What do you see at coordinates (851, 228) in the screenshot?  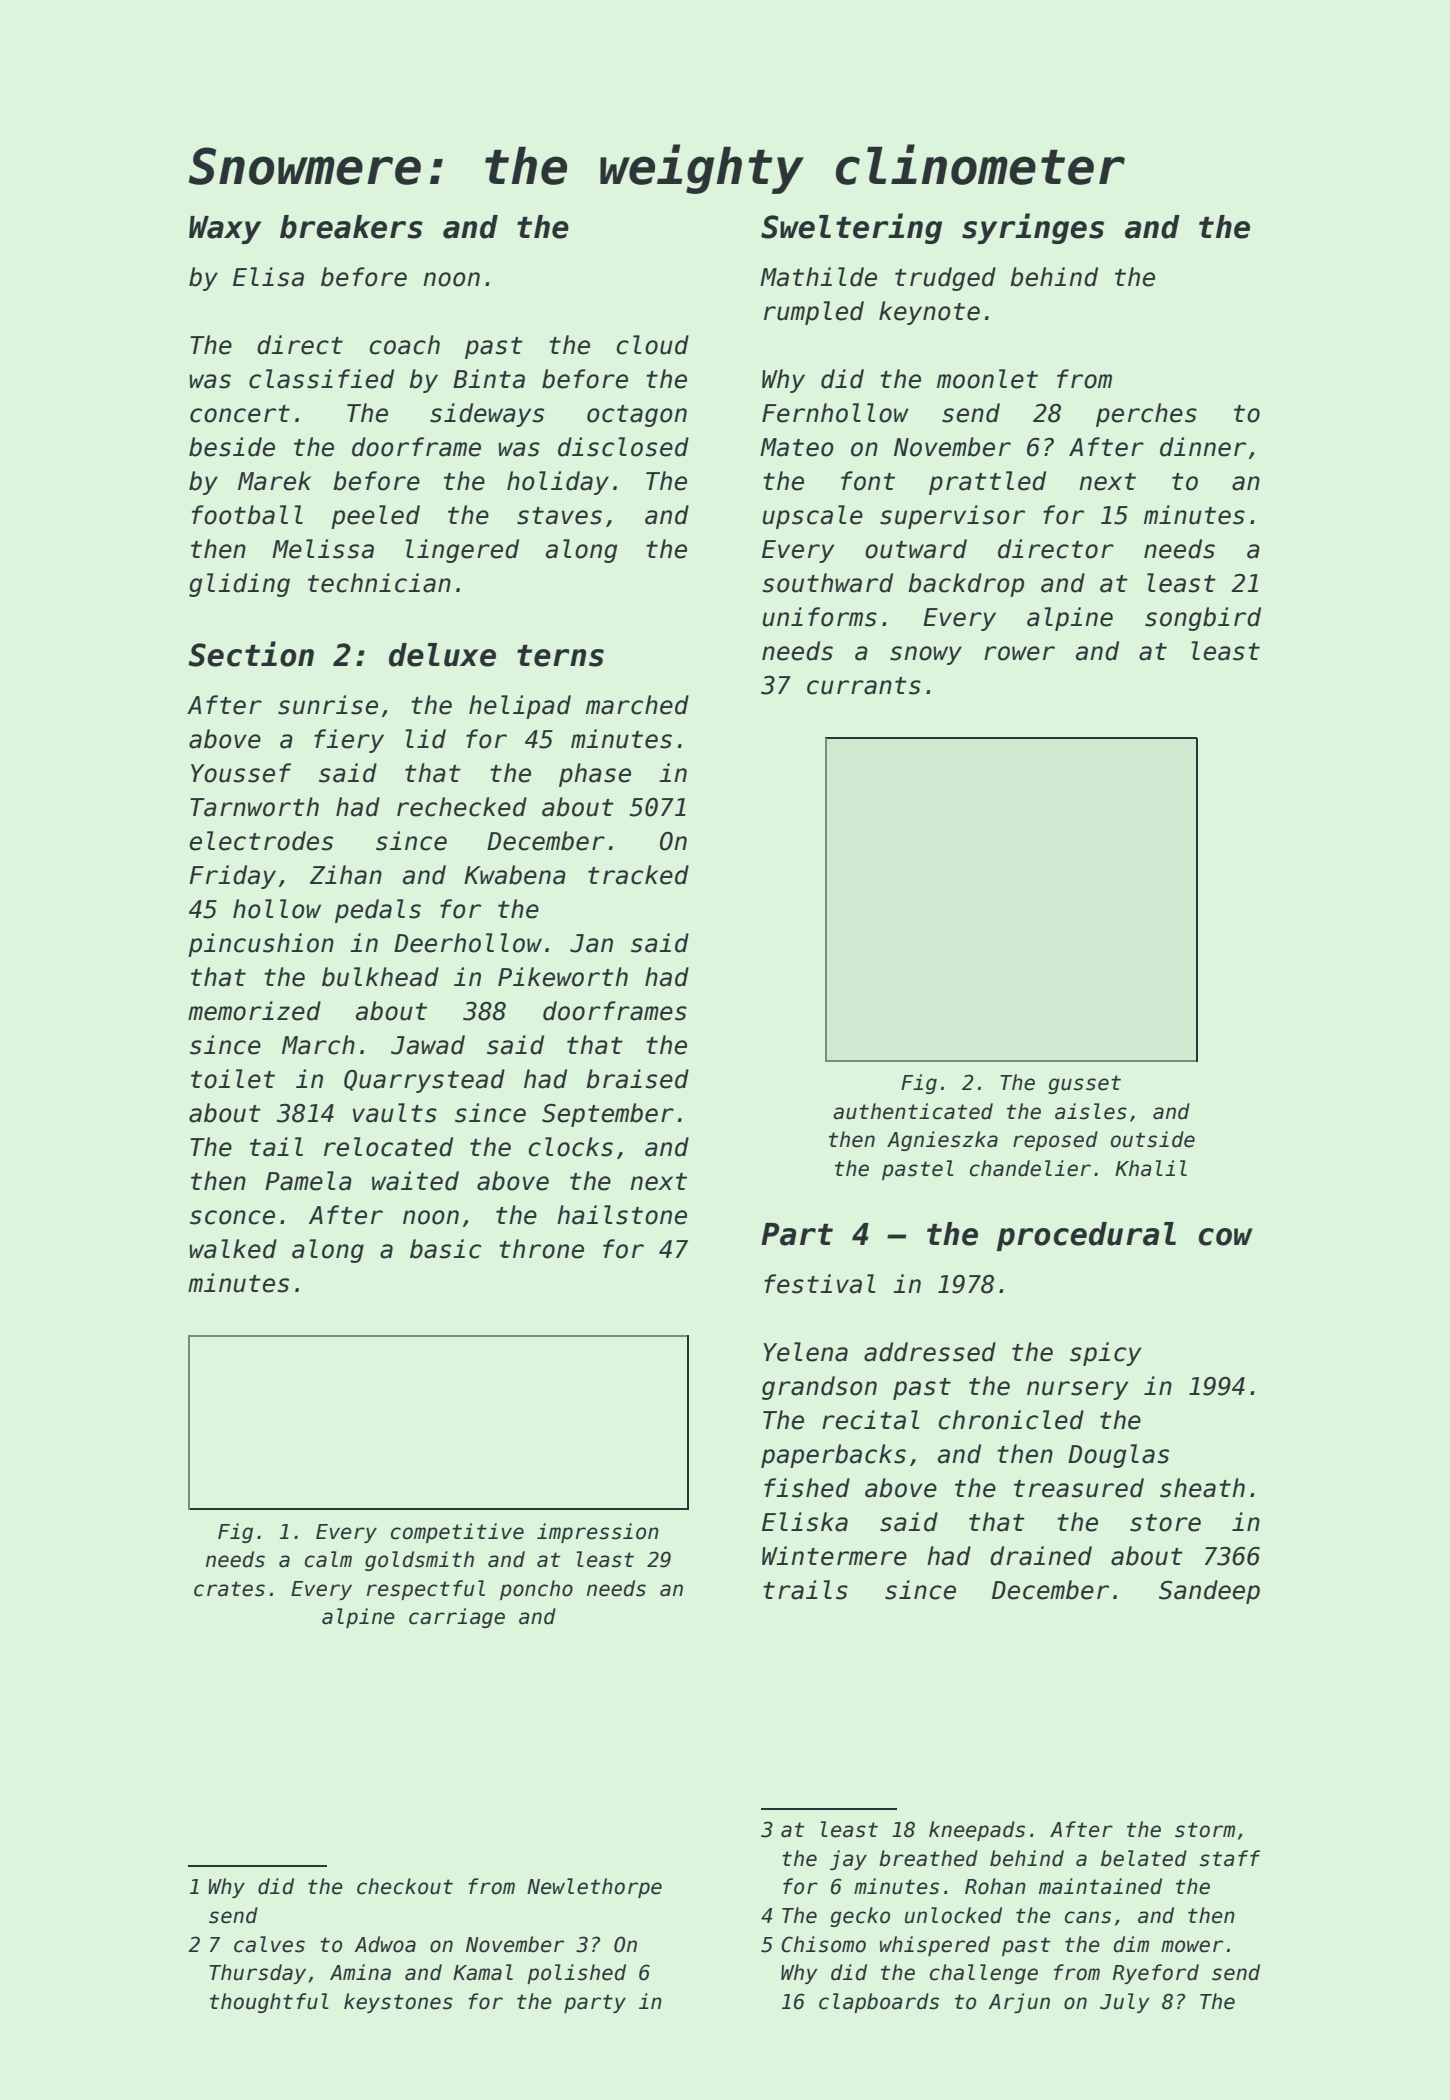 I see `Sweltering` at bounding box center [851, 228].
